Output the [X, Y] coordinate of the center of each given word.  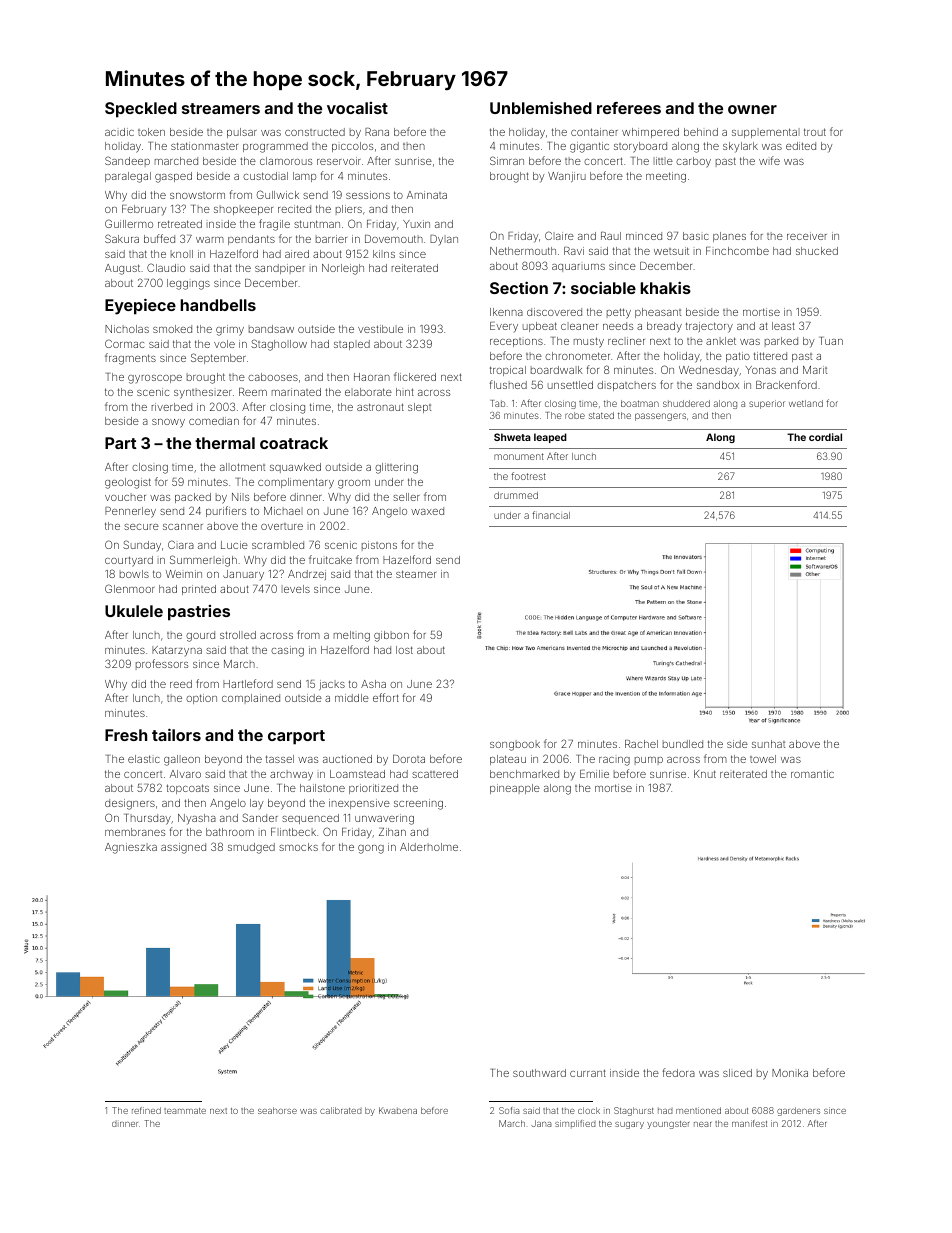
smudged [251, 848]
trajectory [709, 327]
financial [551, 515]
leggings [188, 284]
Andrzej [307, 575]
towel [763, 759]
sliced [737, 1073]
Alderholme [429, 847]
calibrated [341, 1110]
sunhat [768, 744]
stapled [352, 345]
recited [294, 209]
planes [729, 237]
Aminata [427, 195]
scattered [435, 774]
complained [251, 699]
